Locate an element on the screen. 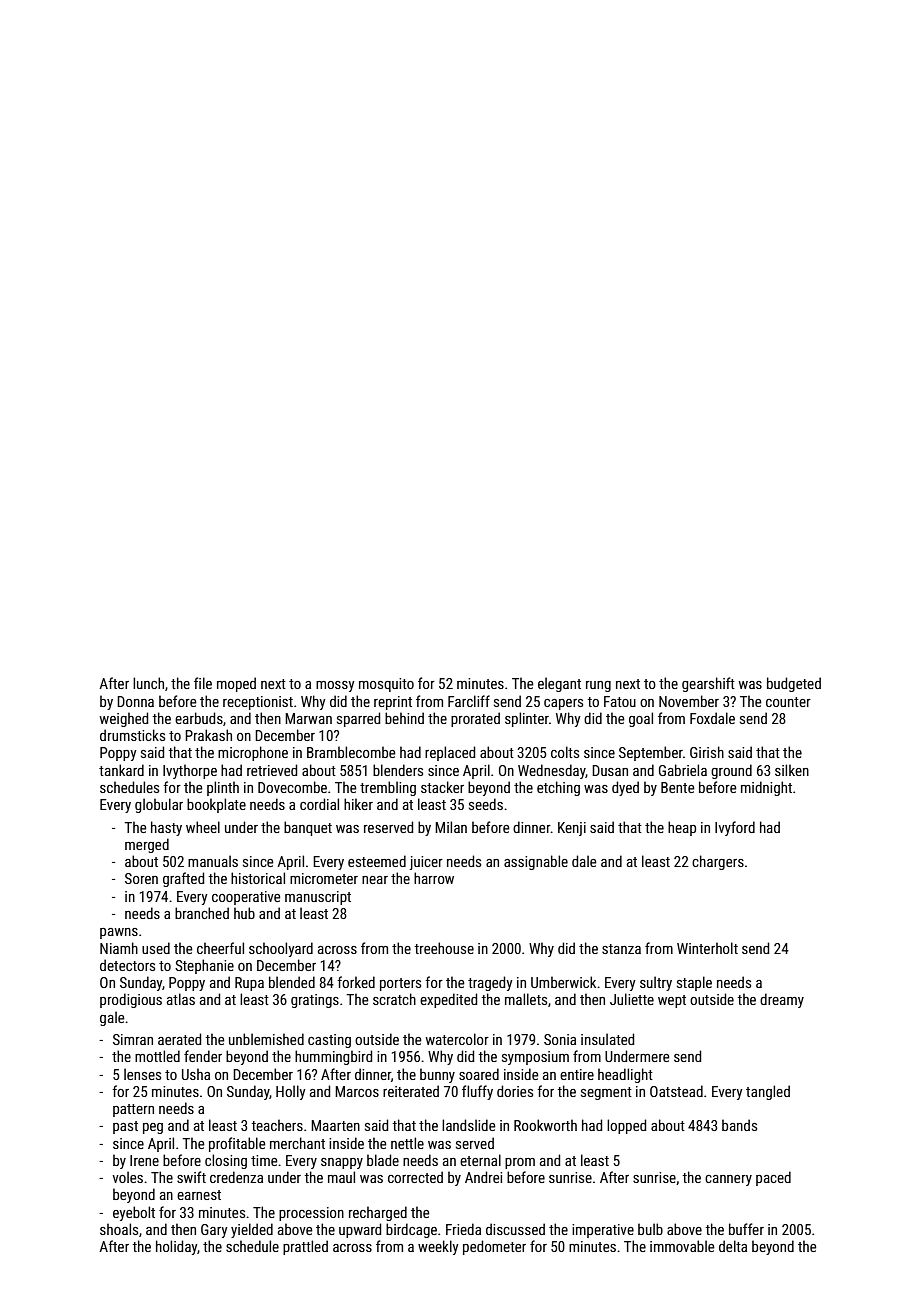 The image size is (924, 1308). reprint is located at coordinates (393, 703).
